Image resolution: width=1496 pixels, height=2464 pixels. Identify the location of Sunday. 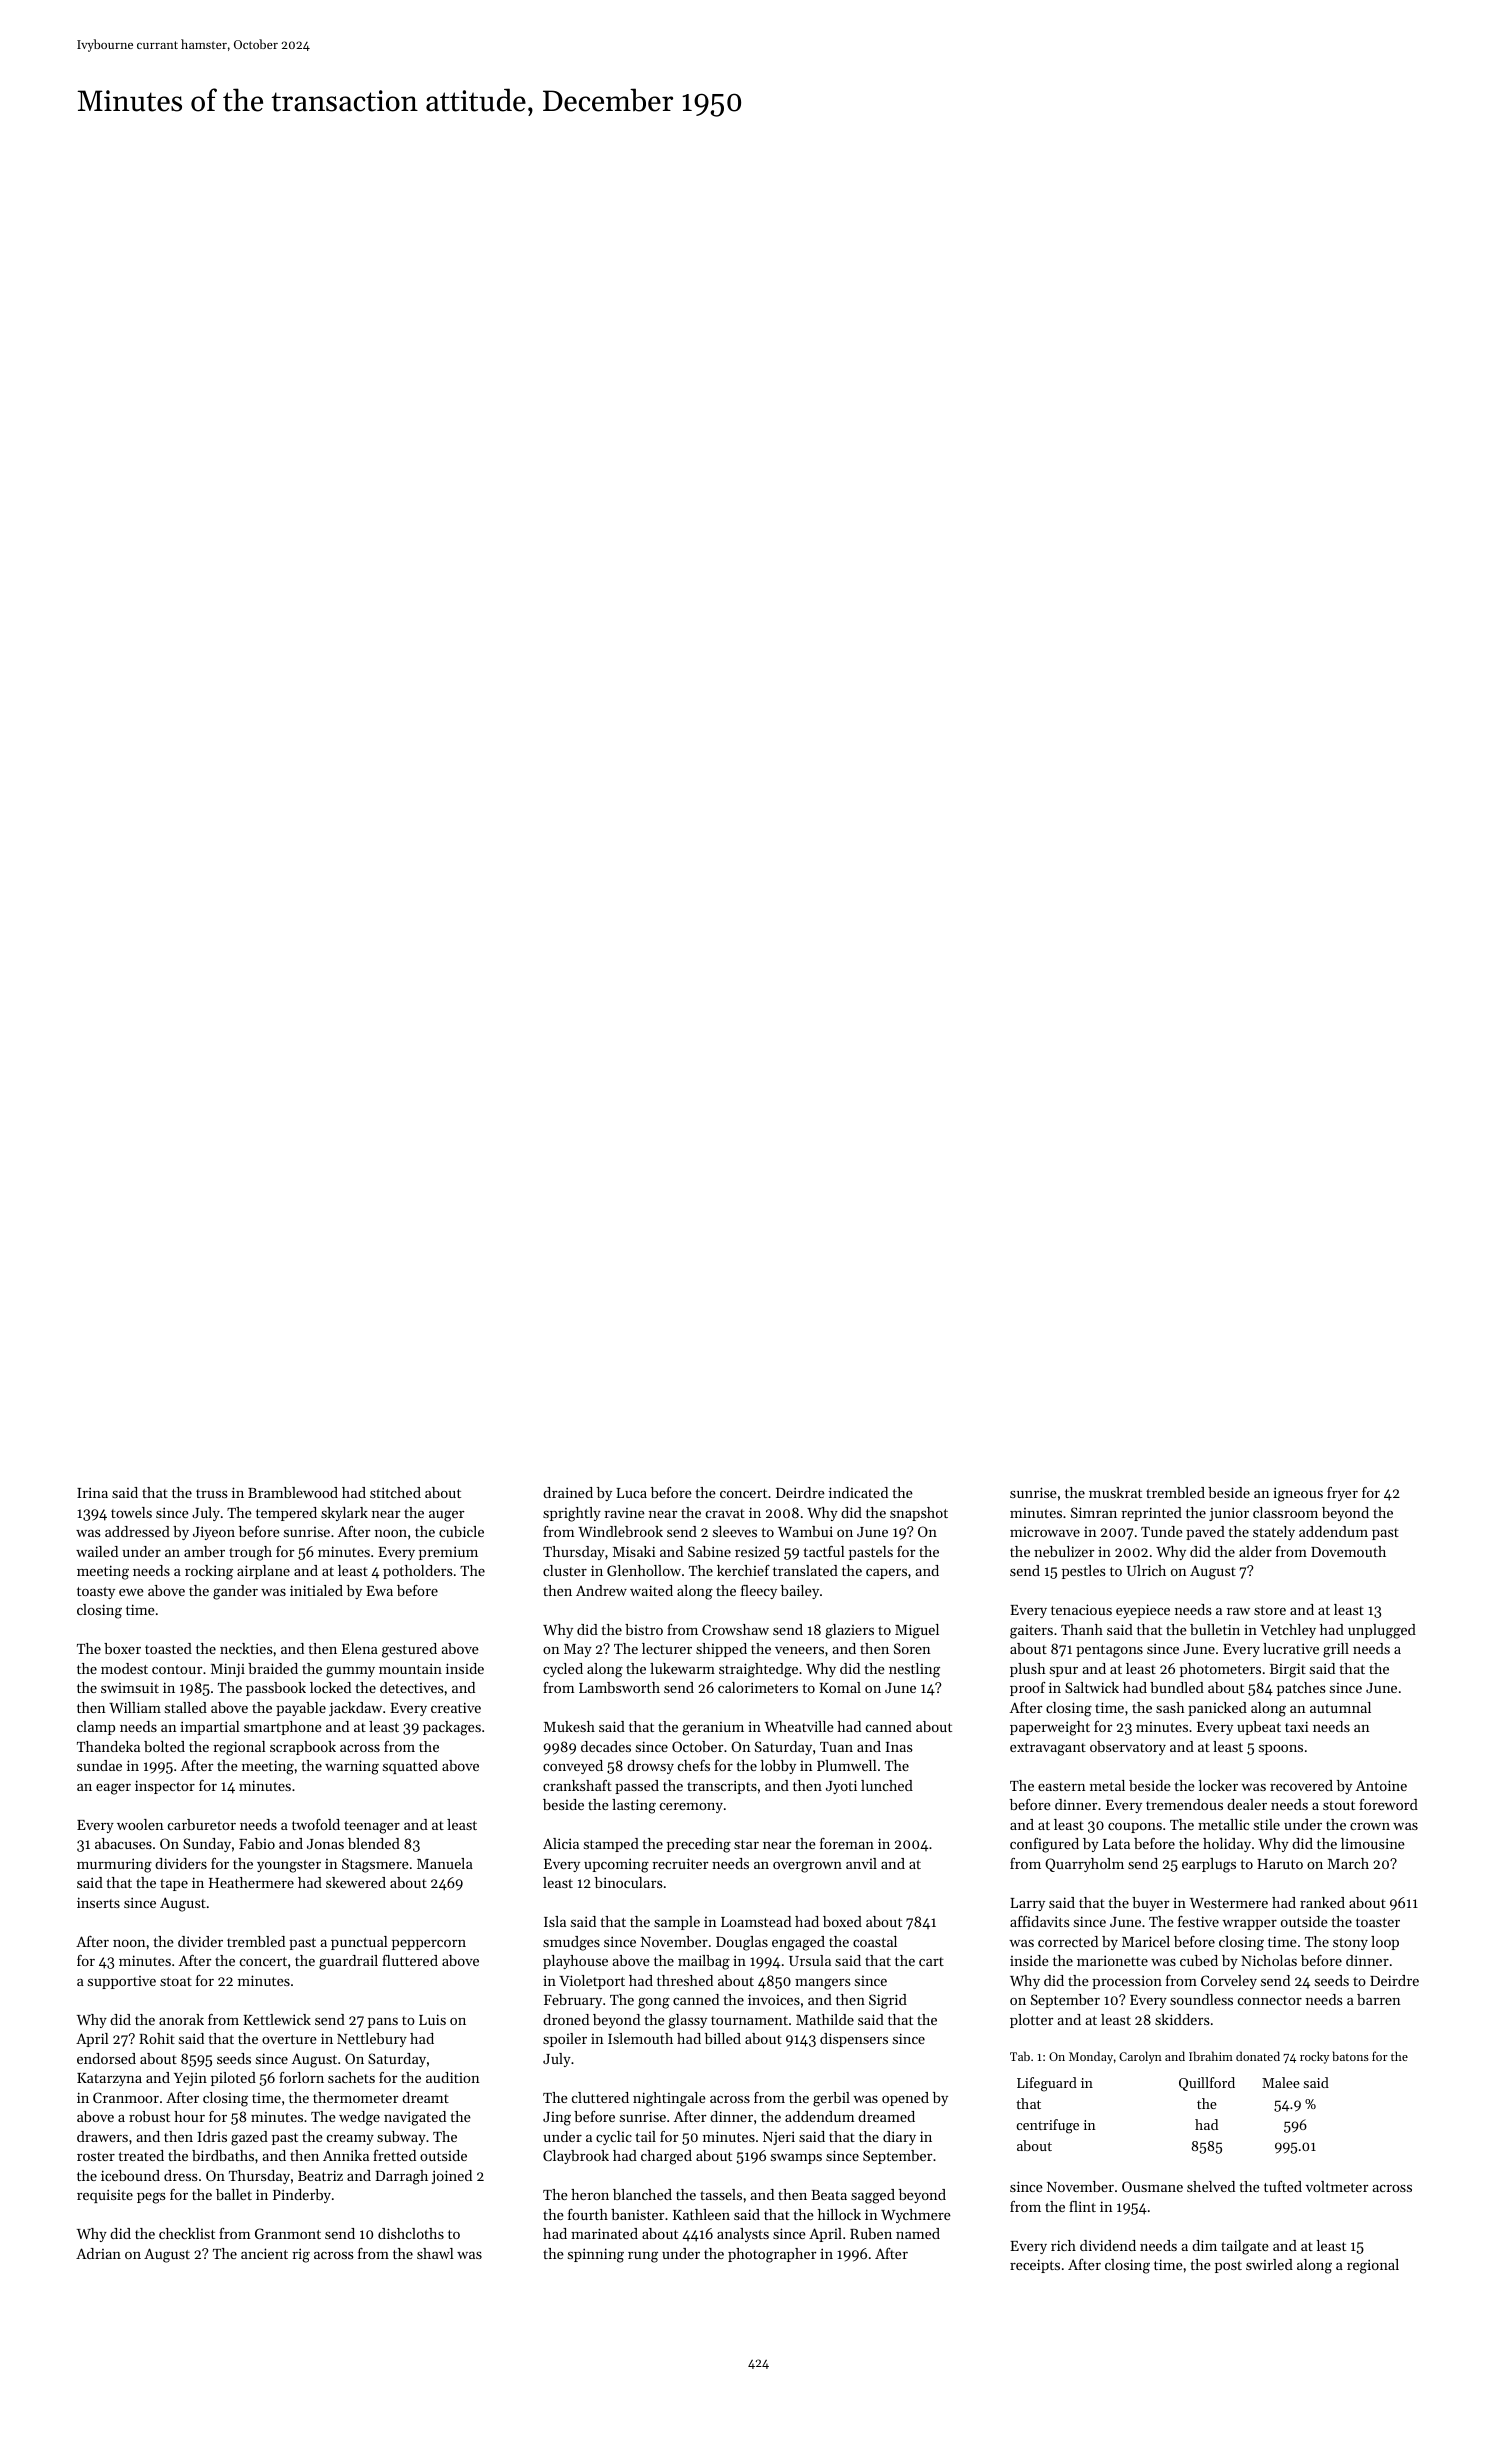
(207, 1845).
